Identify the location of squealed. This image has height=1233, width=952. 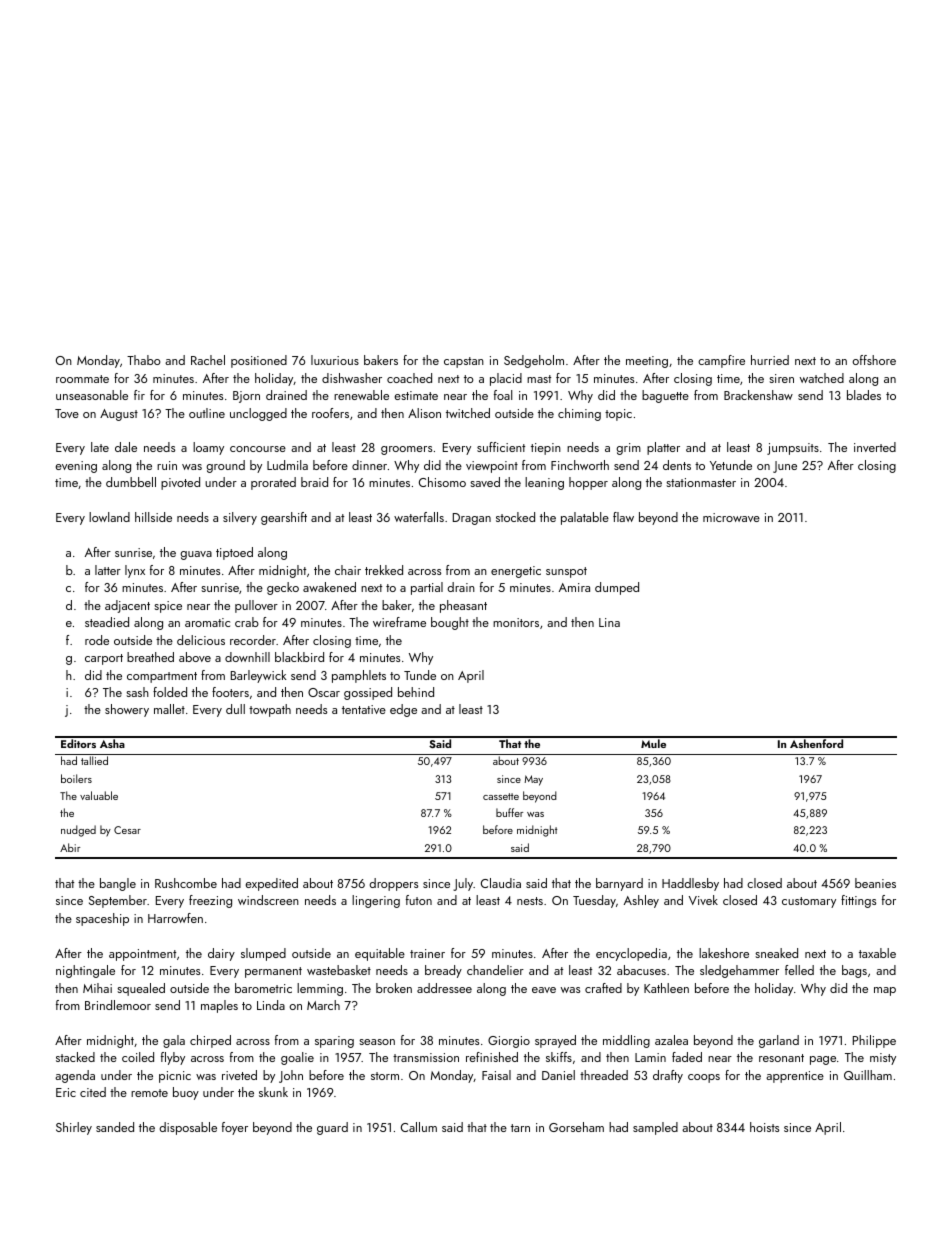
(141, 989).
